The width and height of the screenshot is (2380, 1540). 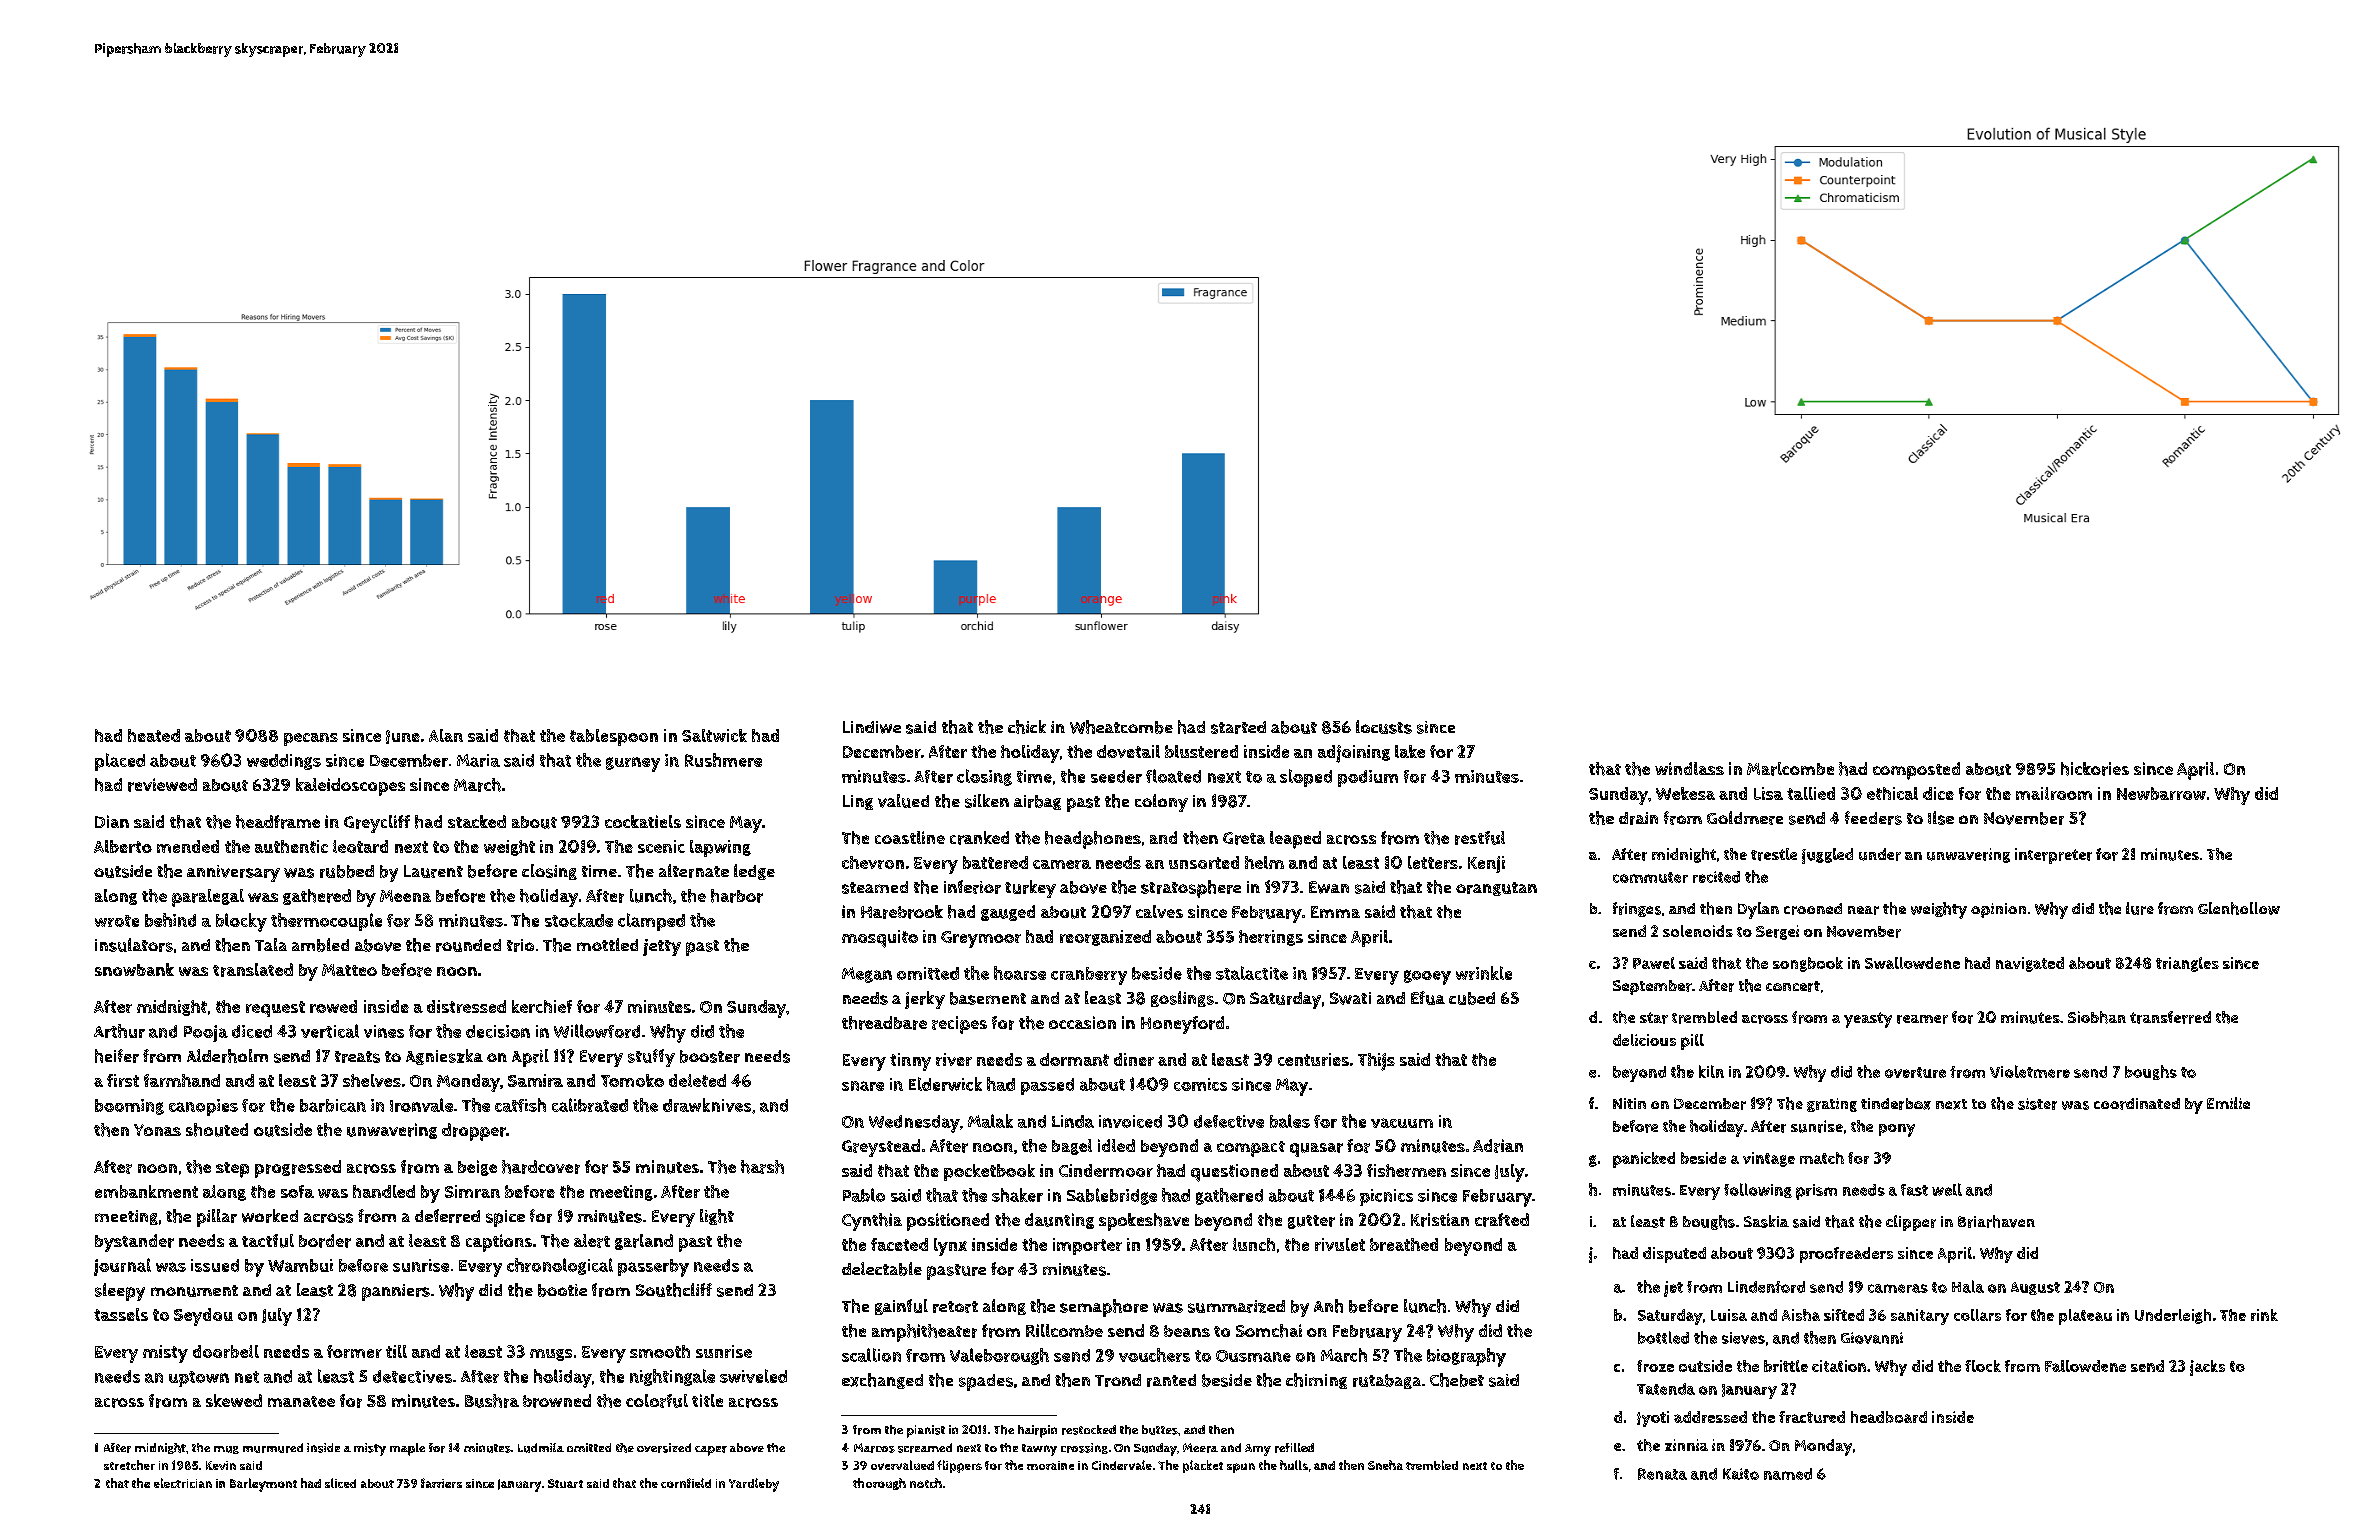 I want to click on mosquito, so click(x=880, y=939).
